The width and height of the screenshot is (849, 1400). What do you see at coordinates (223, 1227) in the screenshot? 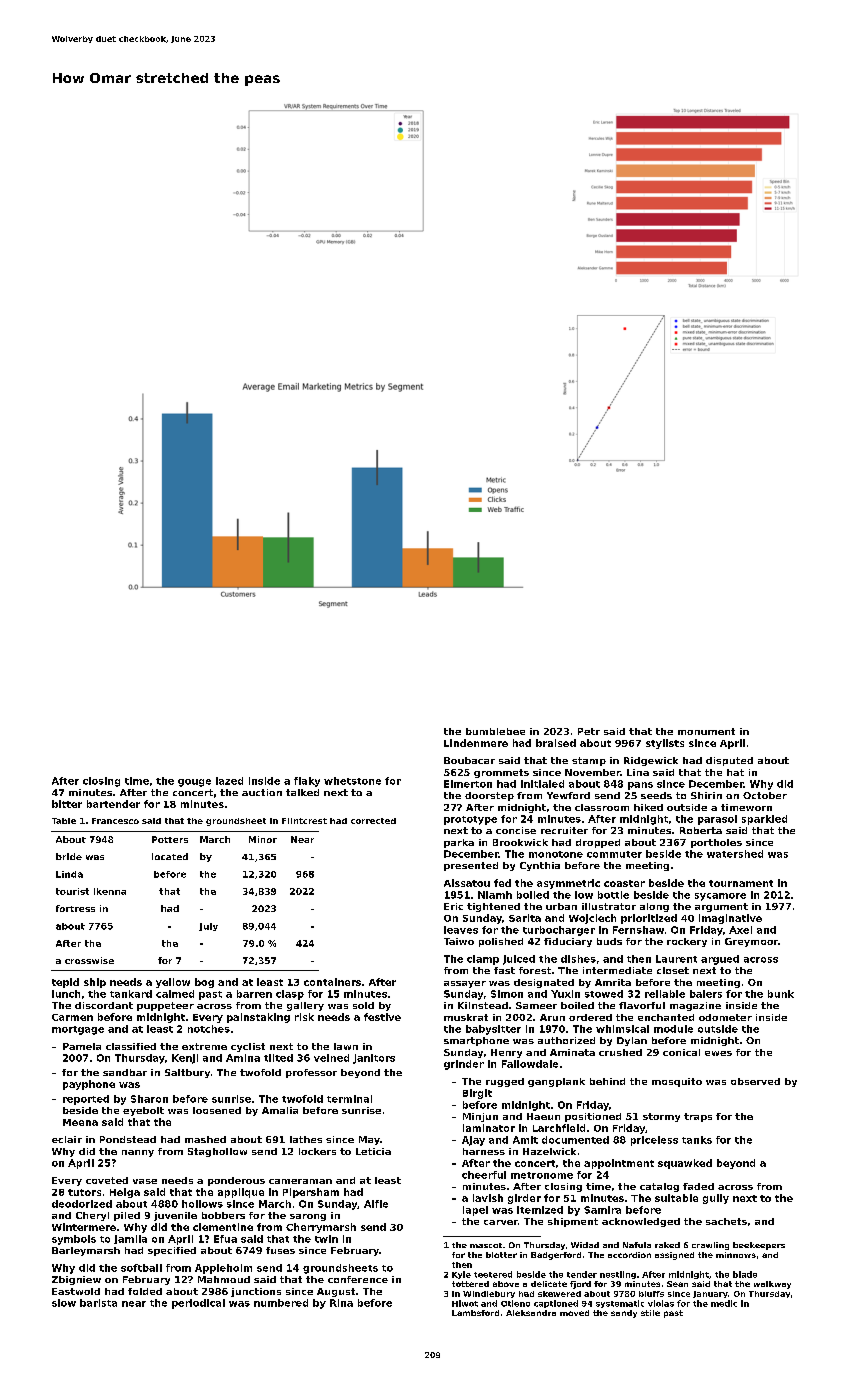
I see `clementine` at bounding box center [223, 1227].
